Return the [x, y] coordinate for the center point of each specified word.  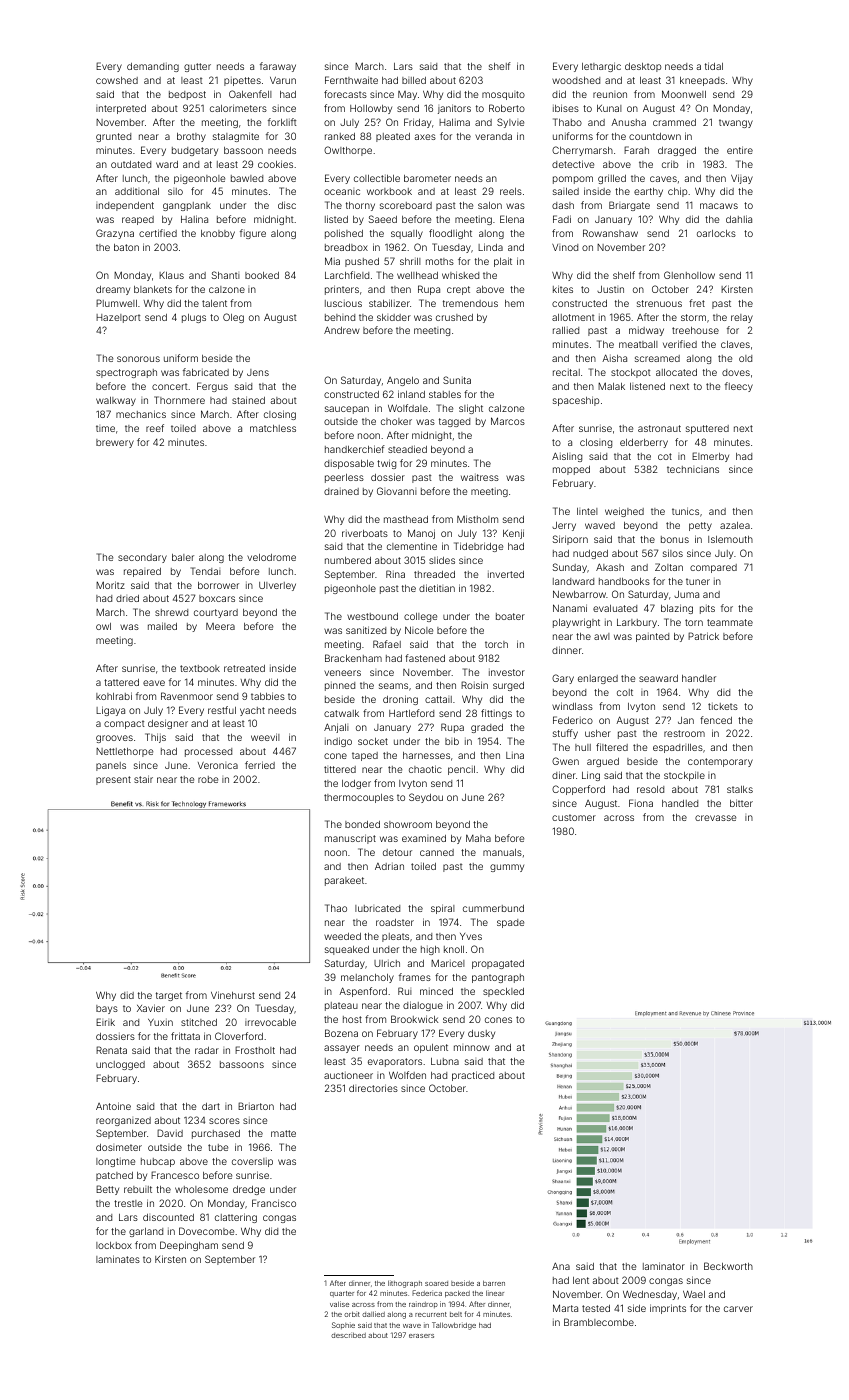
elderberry [644, 443]
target [169, 996]
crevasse [715, 818]
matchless [273, 428]
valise [339, 1304]
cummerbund [493, 908]
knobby [218, 234]
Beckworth [728, 1266]
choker [396, 421]
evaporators [395, 1062]
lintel [587, 511]
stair [143, 779]
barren [494, 1283]
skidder [394, 317]
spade [510, 923]
